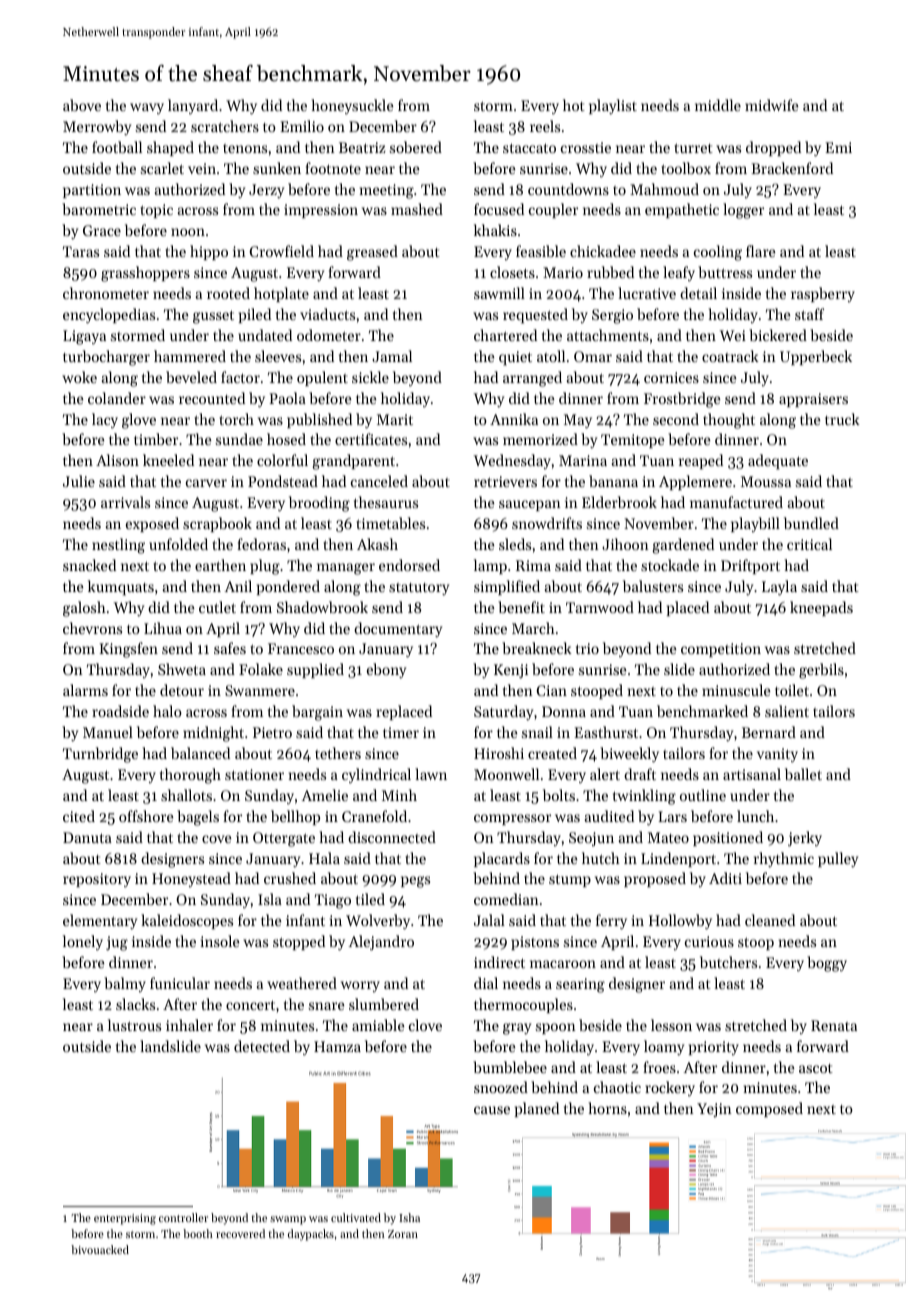  I want to click on placards, so click(502, 859).
